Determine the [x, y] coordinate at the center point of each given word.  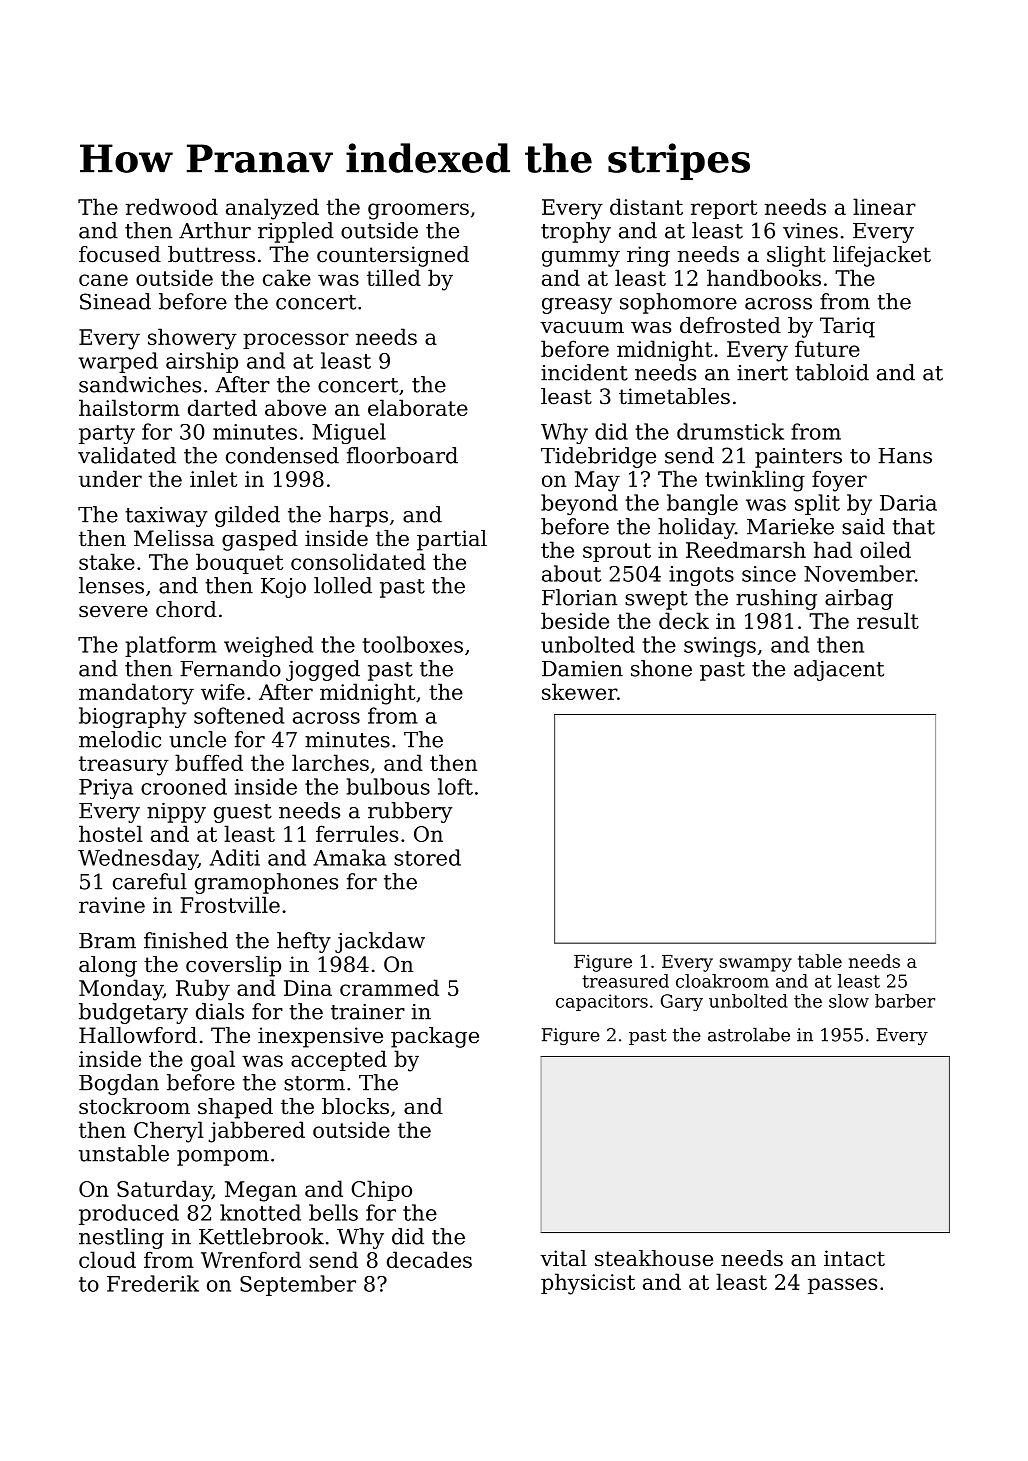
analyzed [272, 209]
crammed [389, 987]
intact [854, 1258]
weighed [268, 646]
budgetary [133, 1013]
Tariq [847, 327]
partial [452, 540]
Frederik [153, 1283]
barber [905, 1001]
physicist [588, 1284]
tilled [394, 277]
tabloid [832, 372]
